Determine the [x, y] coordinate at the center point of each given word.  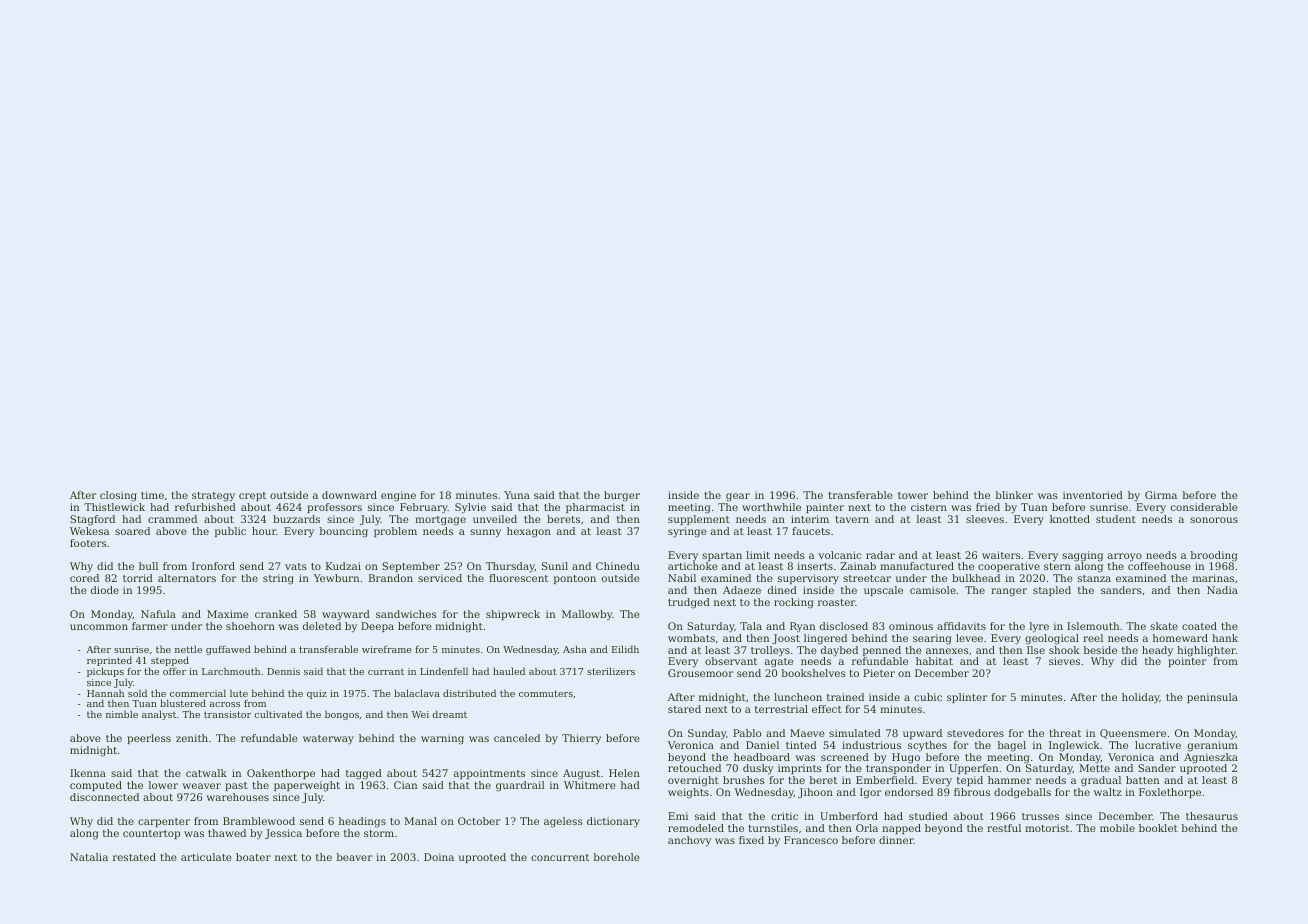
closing [118, 496]
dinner [896, 840]
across [225, 704]
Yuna [517, 495]
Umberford [849, 816]
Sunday [707, 734]
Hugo [906, 758]
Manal [420, 821]
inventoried [1093, 495]
